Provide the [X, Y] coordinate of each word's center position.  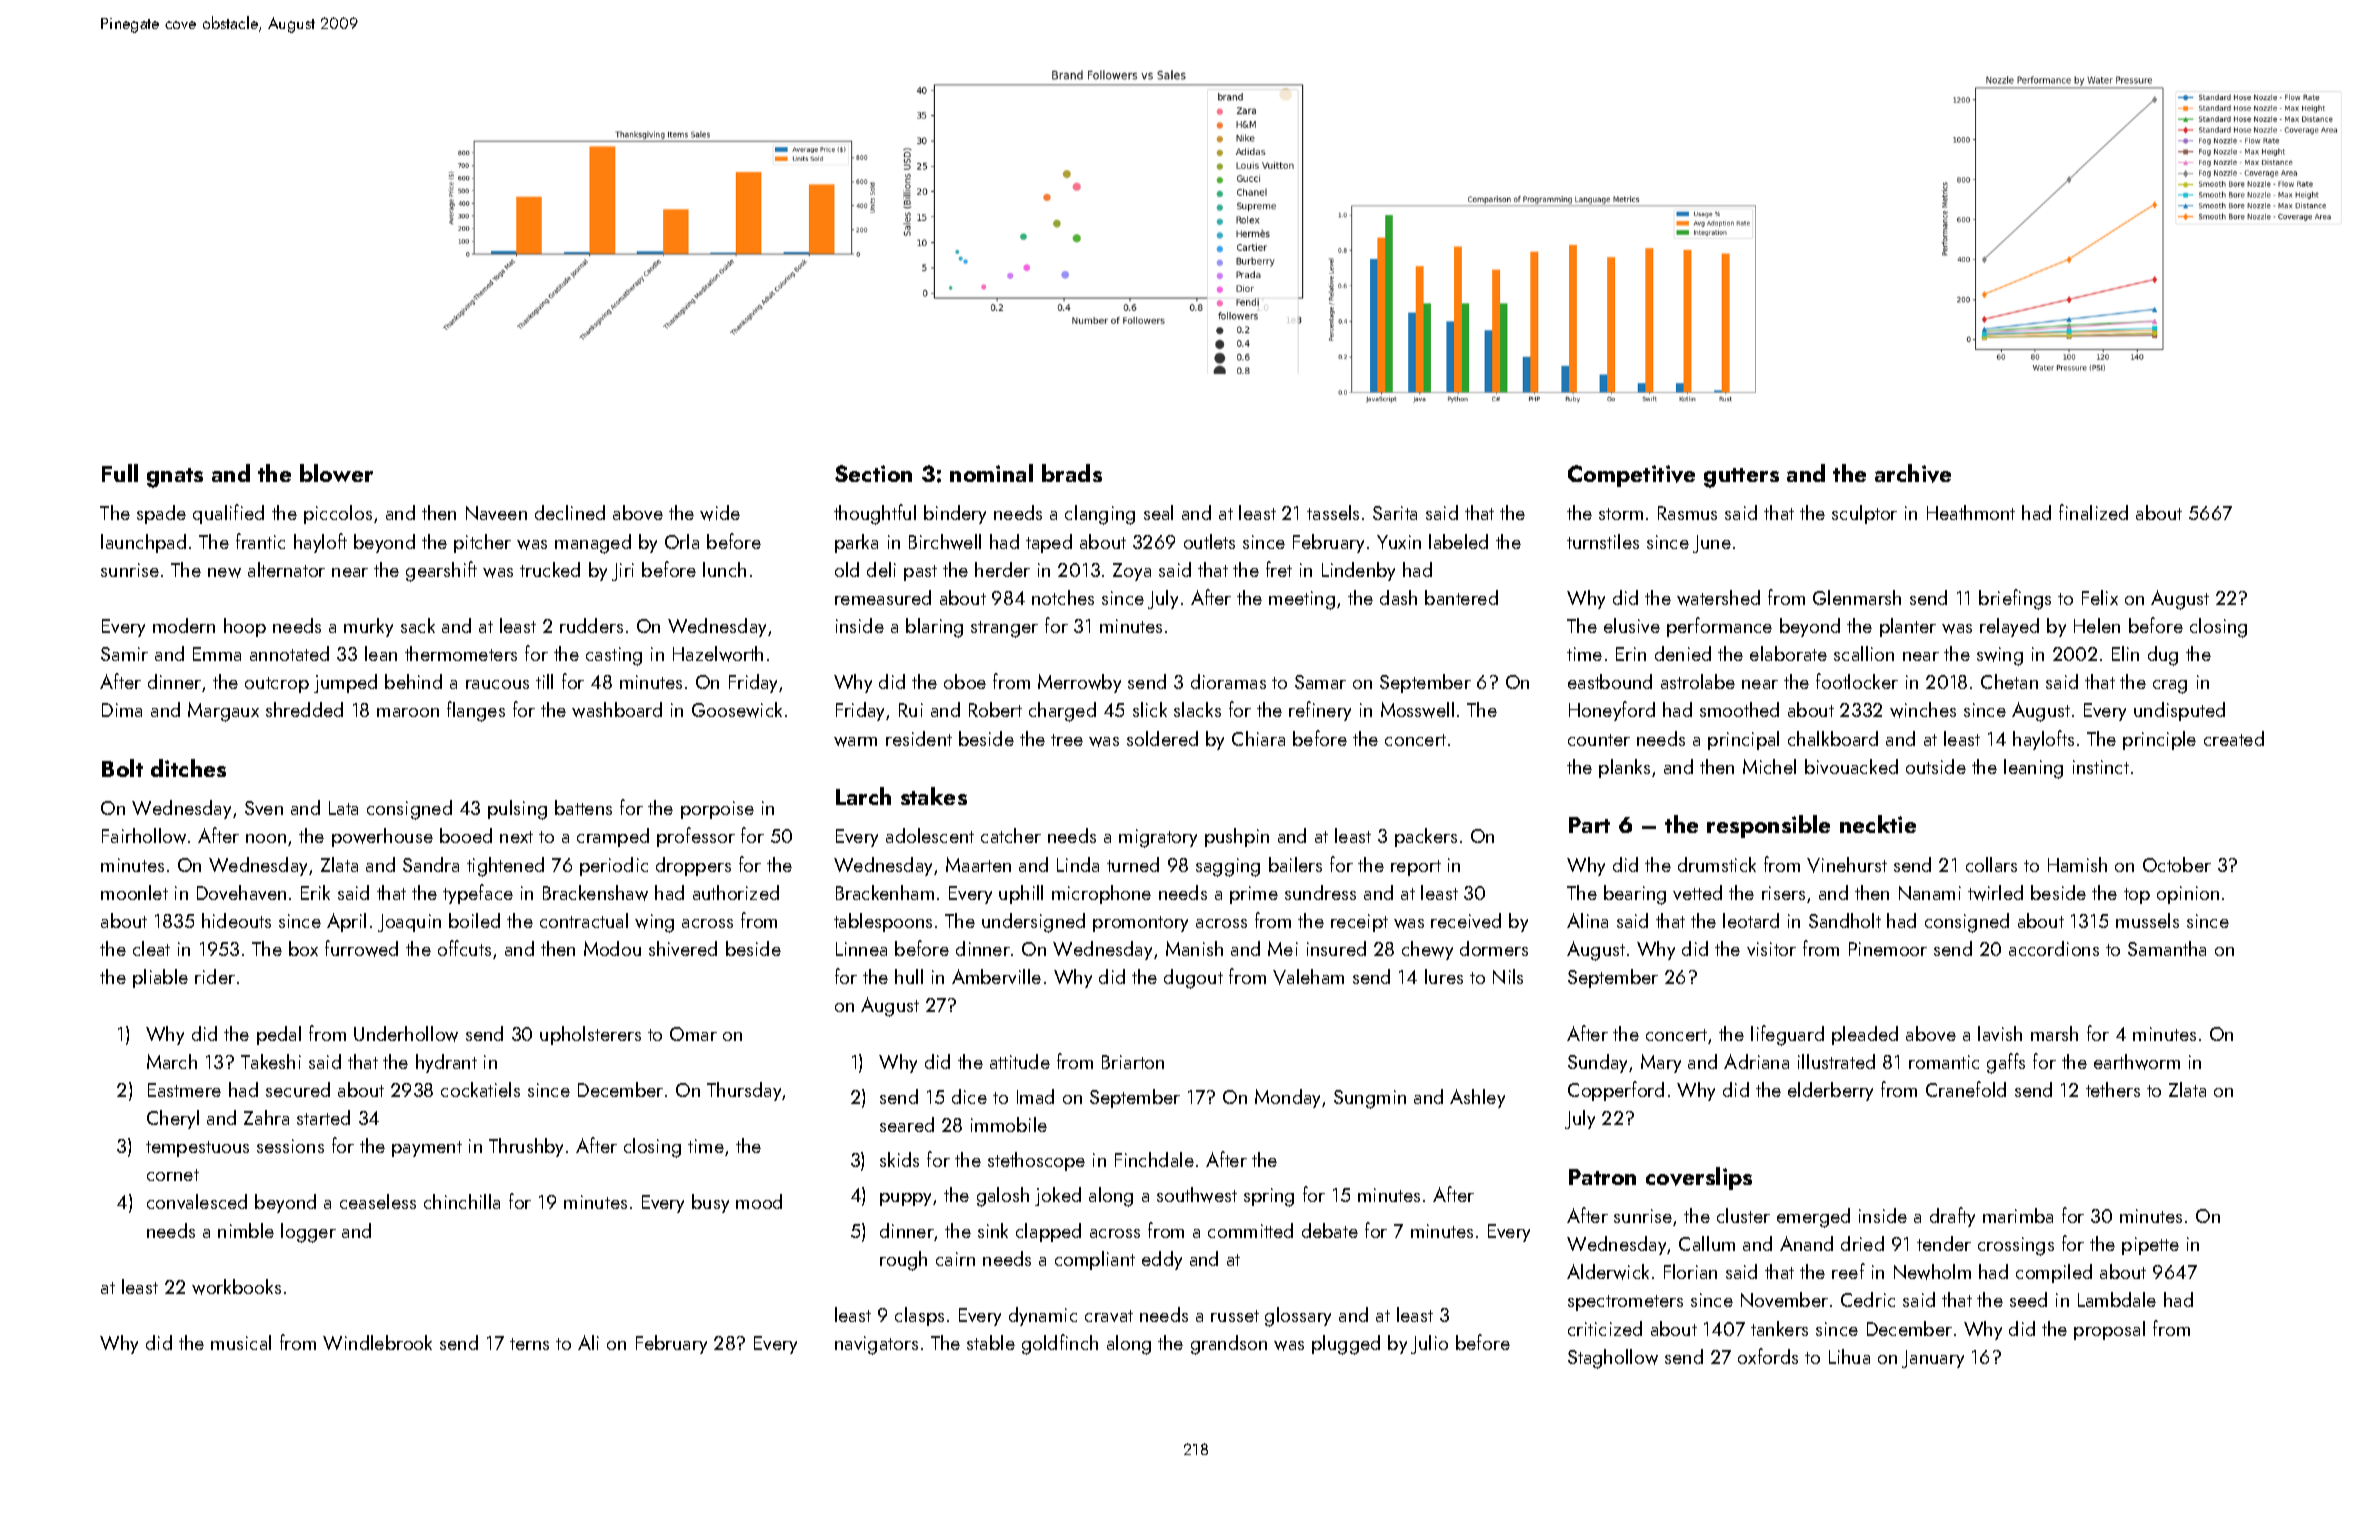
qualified [228, 514]
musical [241, 1342]
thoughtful [875, 514]
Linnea [861, 949]
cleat [151, 948]
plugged [1346, 1345]
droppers [693, 866]
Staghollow [1613, 1359]
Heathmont [1971, 512]
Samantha [2167, 948]
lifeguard [1787, 1035]
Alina [1587, 920]
